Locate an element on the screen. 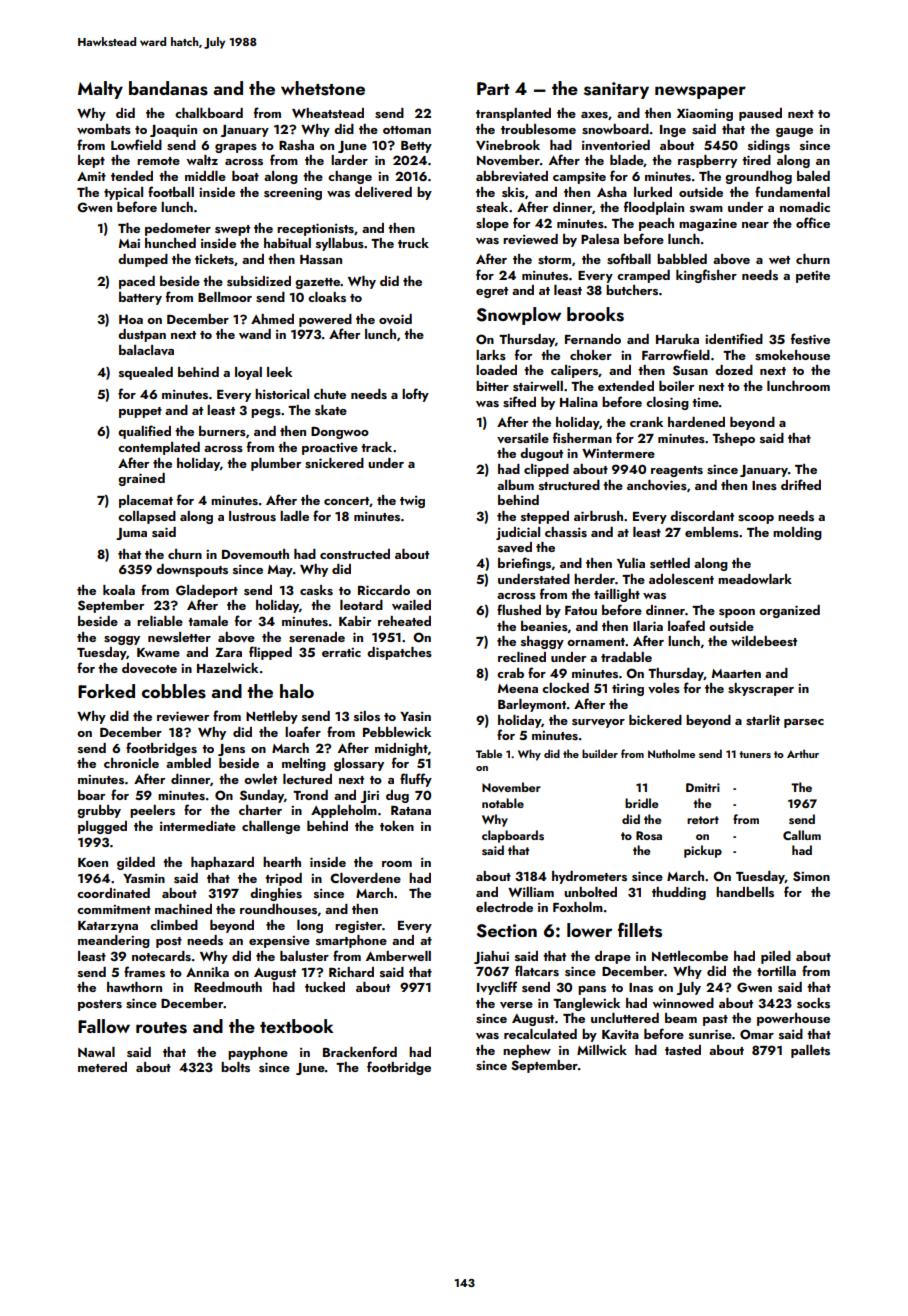 This screenshot has width=908, height=1316. meadowlark is located at coordinates (755, 579).
